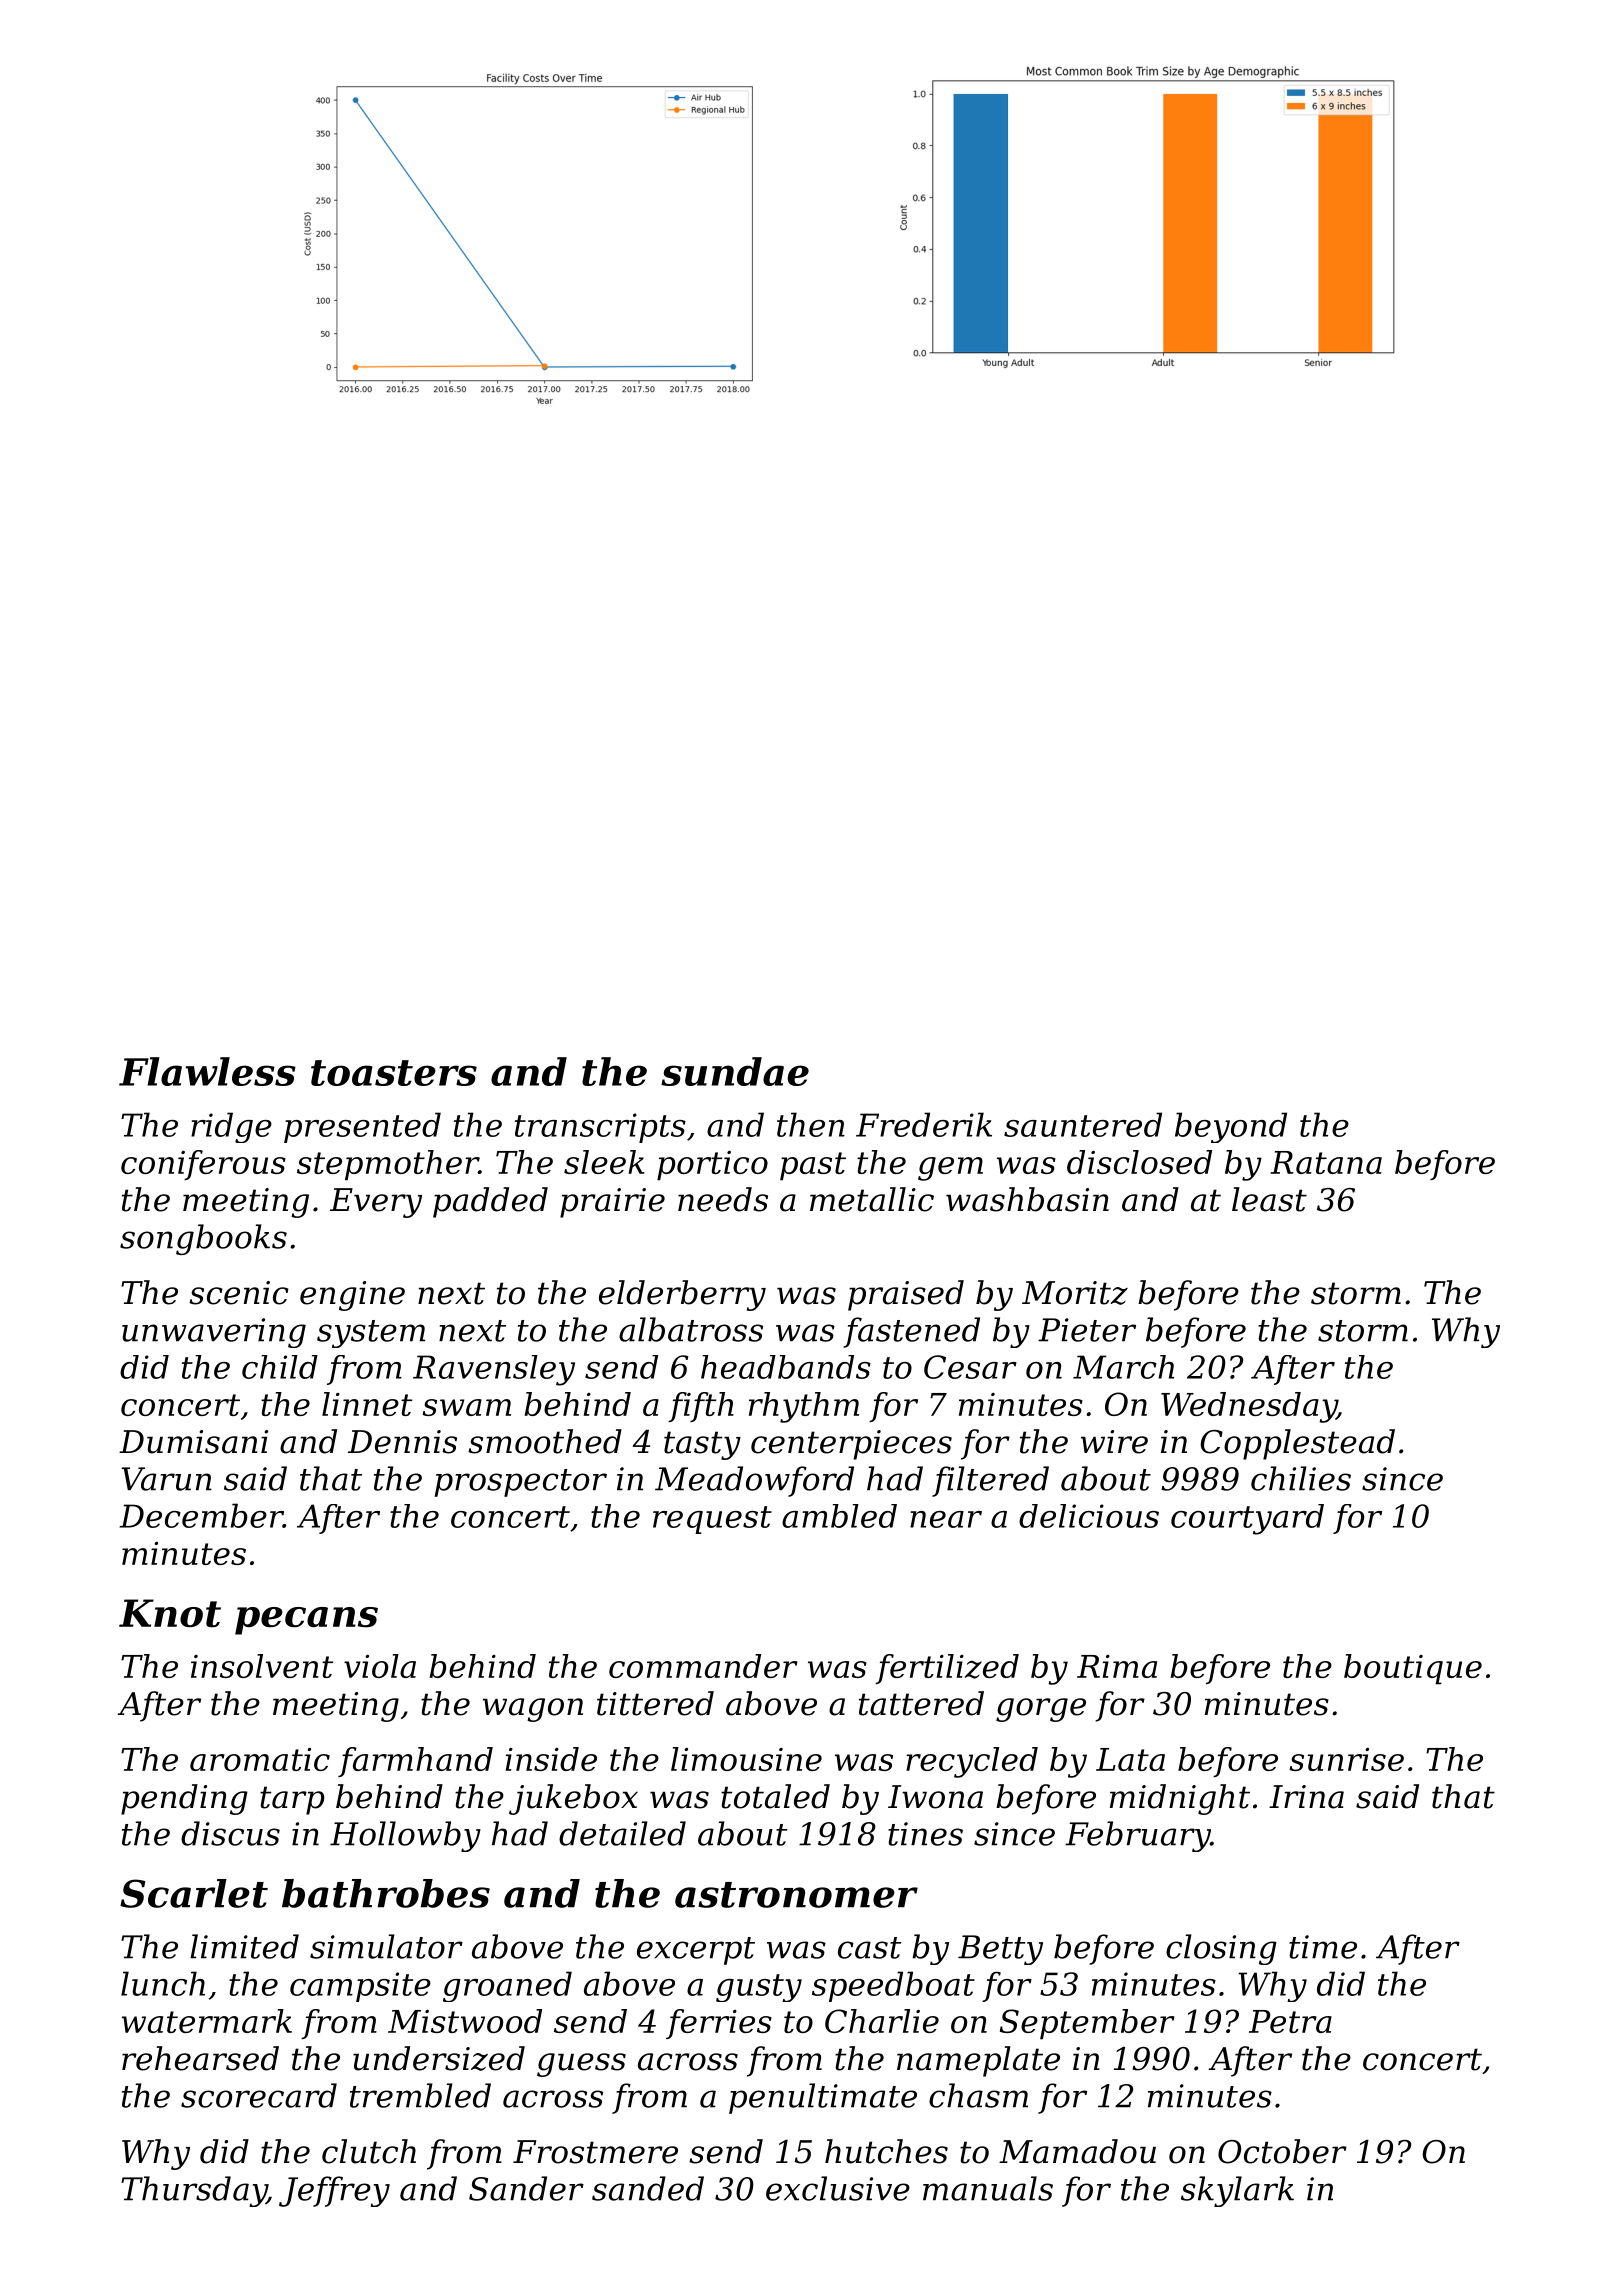  What do you see at coordinates (415, 1762) in the screenshot?
I see `farmhand` at bounding box center [415, 1762].
